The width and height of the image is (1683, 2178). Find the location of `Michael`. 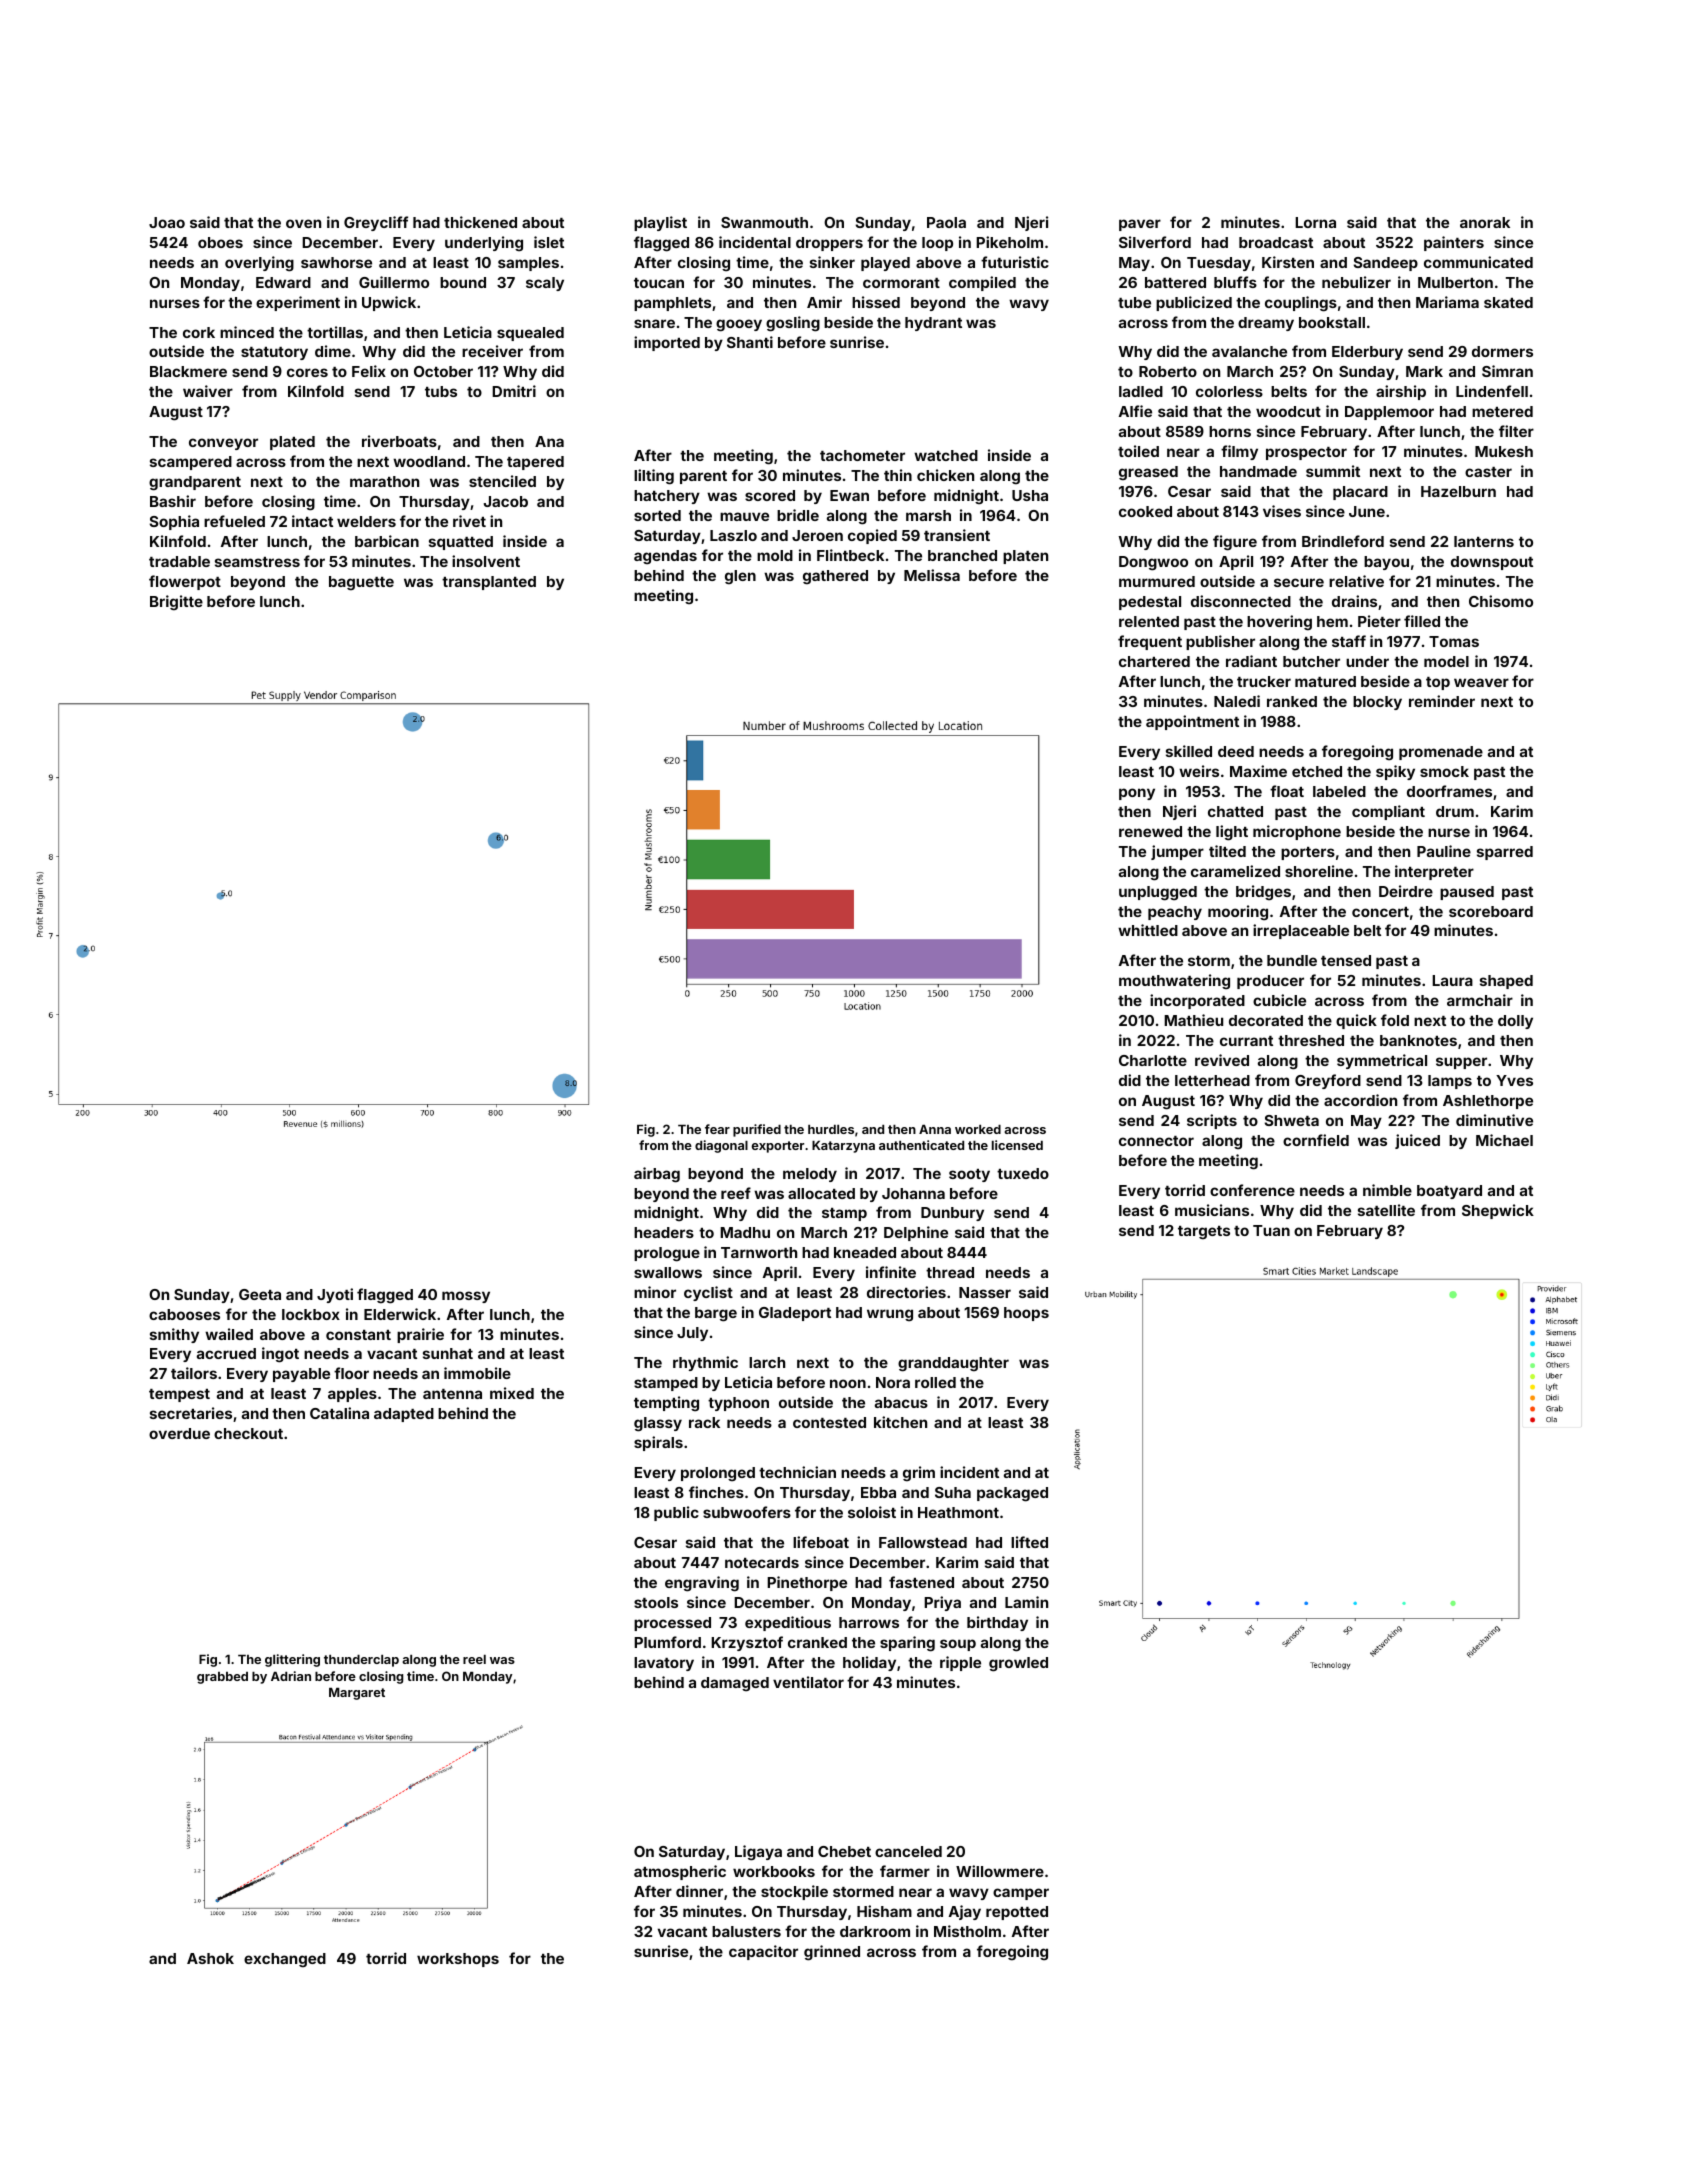

Michael is located at coordinates (1504, 1140).
